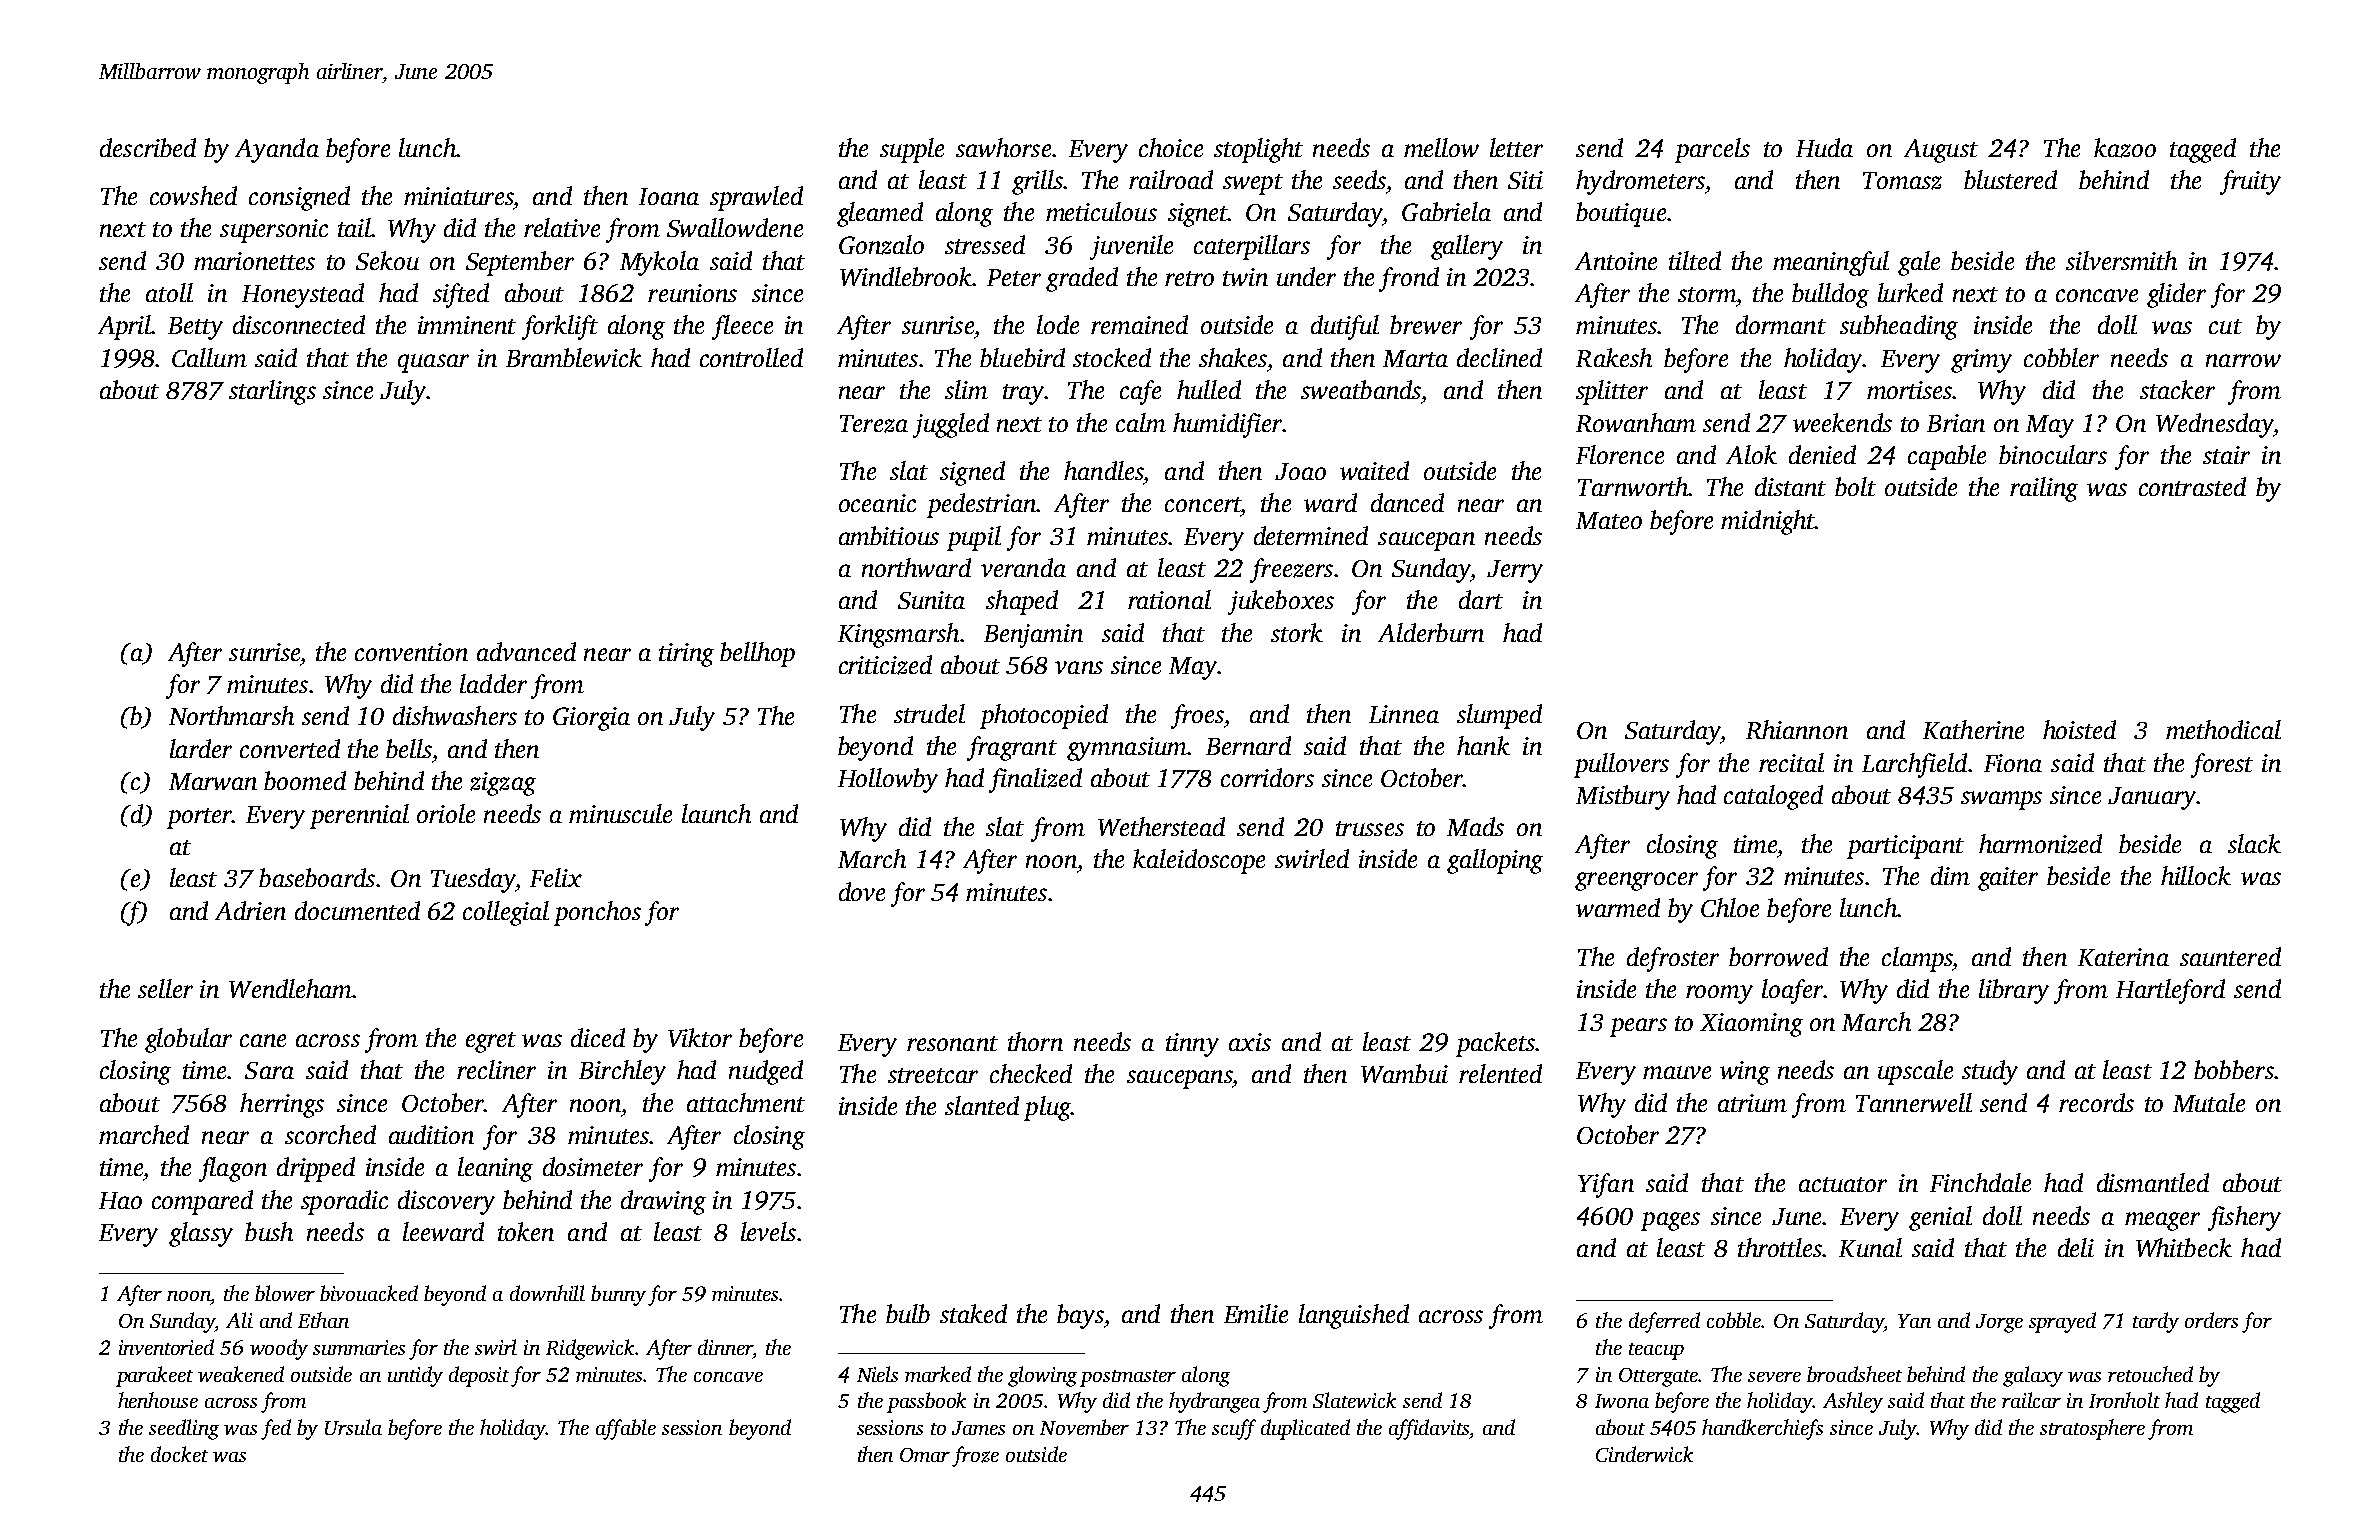 This image has height=1540, width=2380. What do you see at coordinates (906, 276) in the image?
I see `Windlebrook` at bounding box center [906, 276].
